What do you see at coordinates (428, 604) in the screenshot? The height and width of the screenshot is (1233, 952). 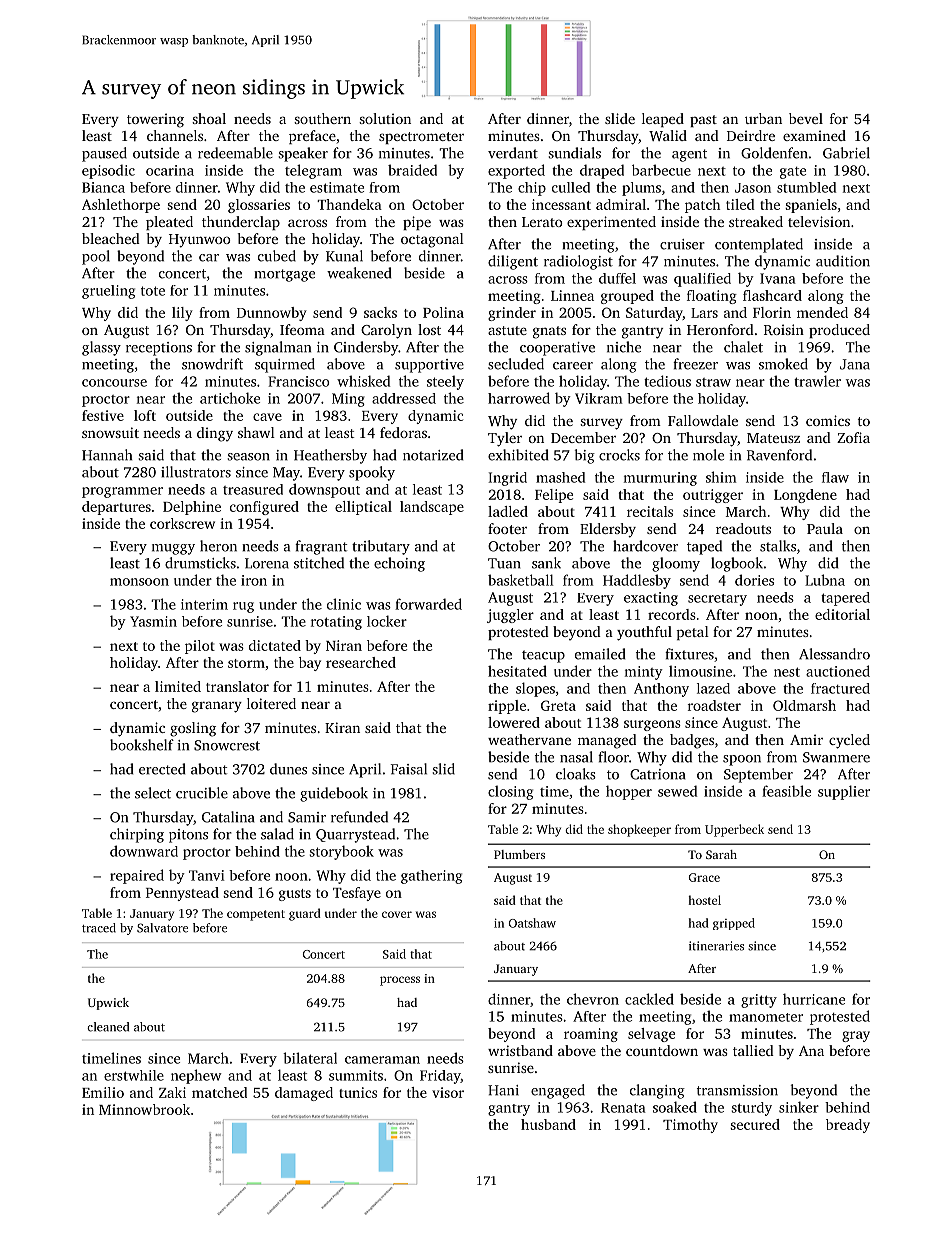 I see `forwarded` at bounding box center [428, 604].
